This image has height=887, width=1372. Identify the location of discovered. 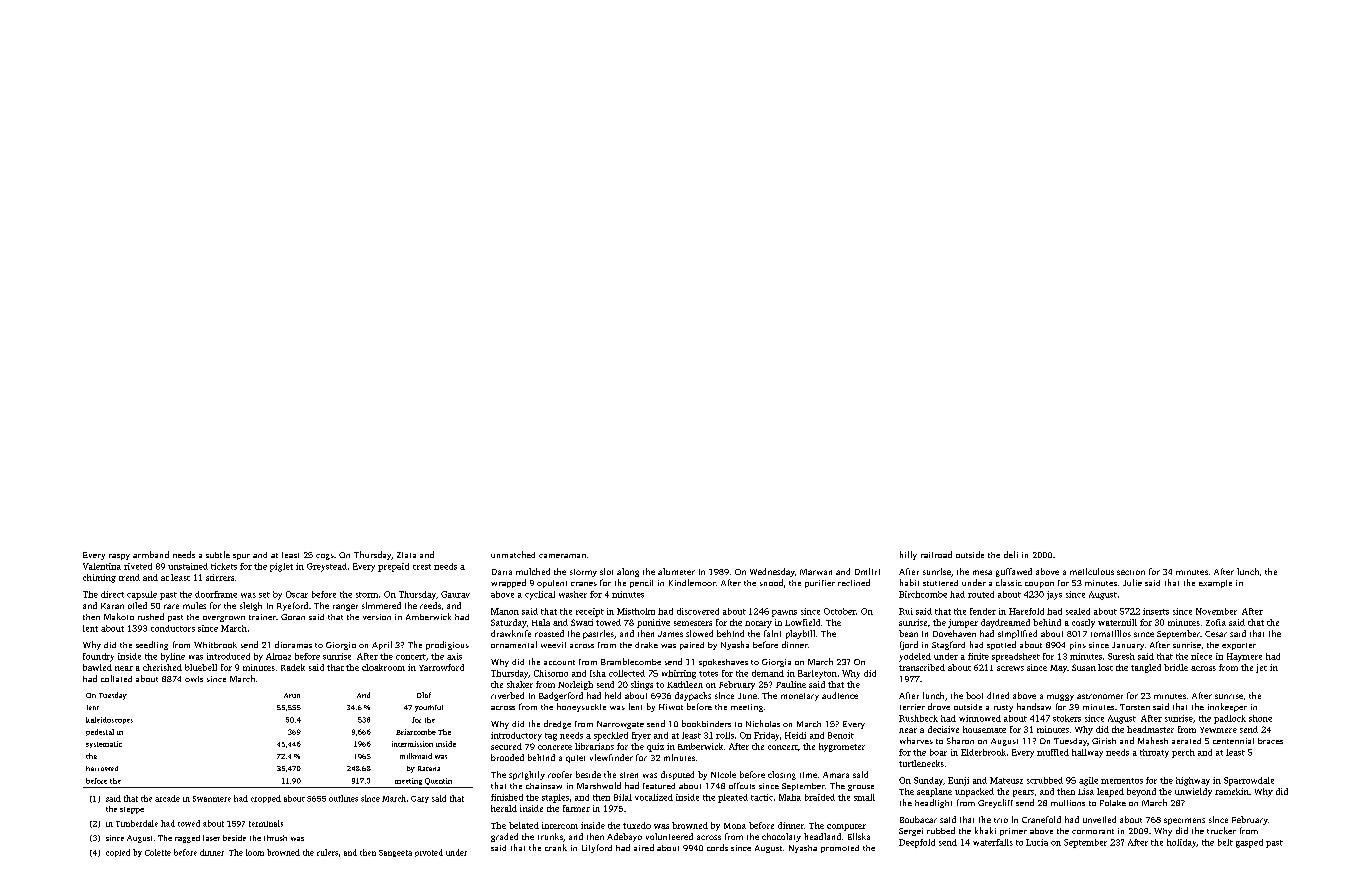
(698, 611).
